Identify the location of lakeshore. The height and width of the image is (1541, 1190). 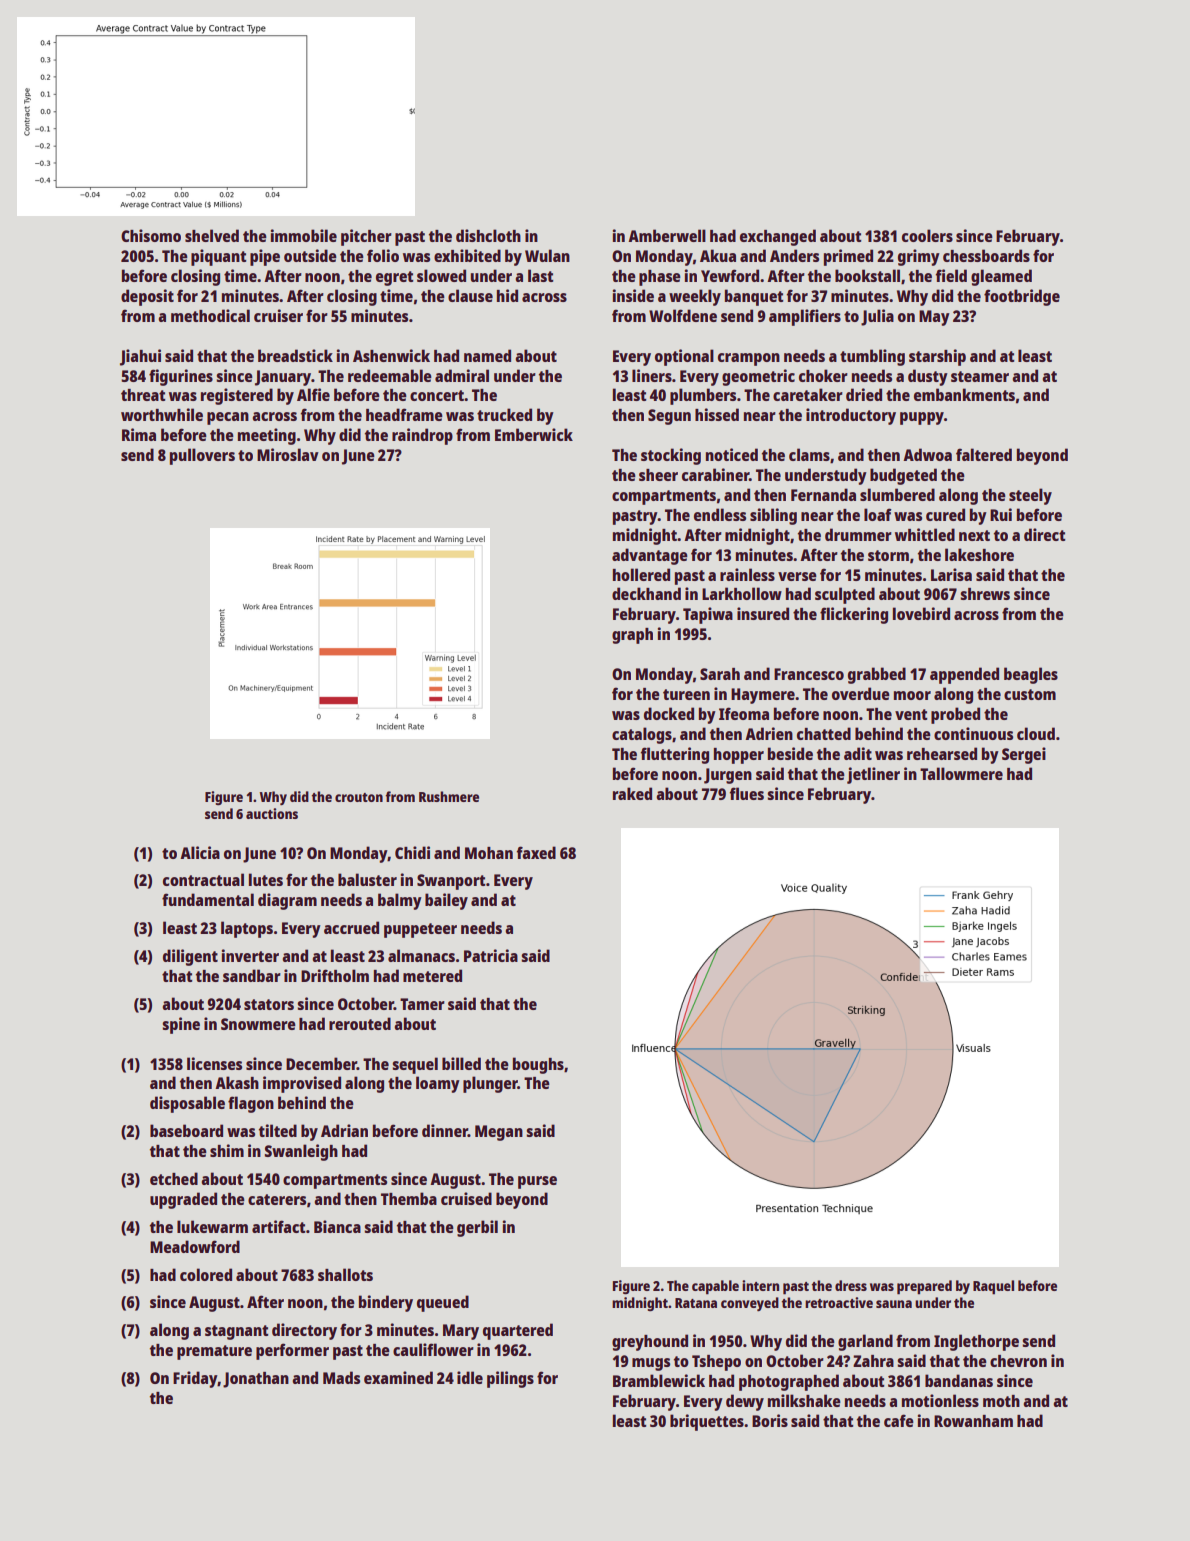
(979, 554).
